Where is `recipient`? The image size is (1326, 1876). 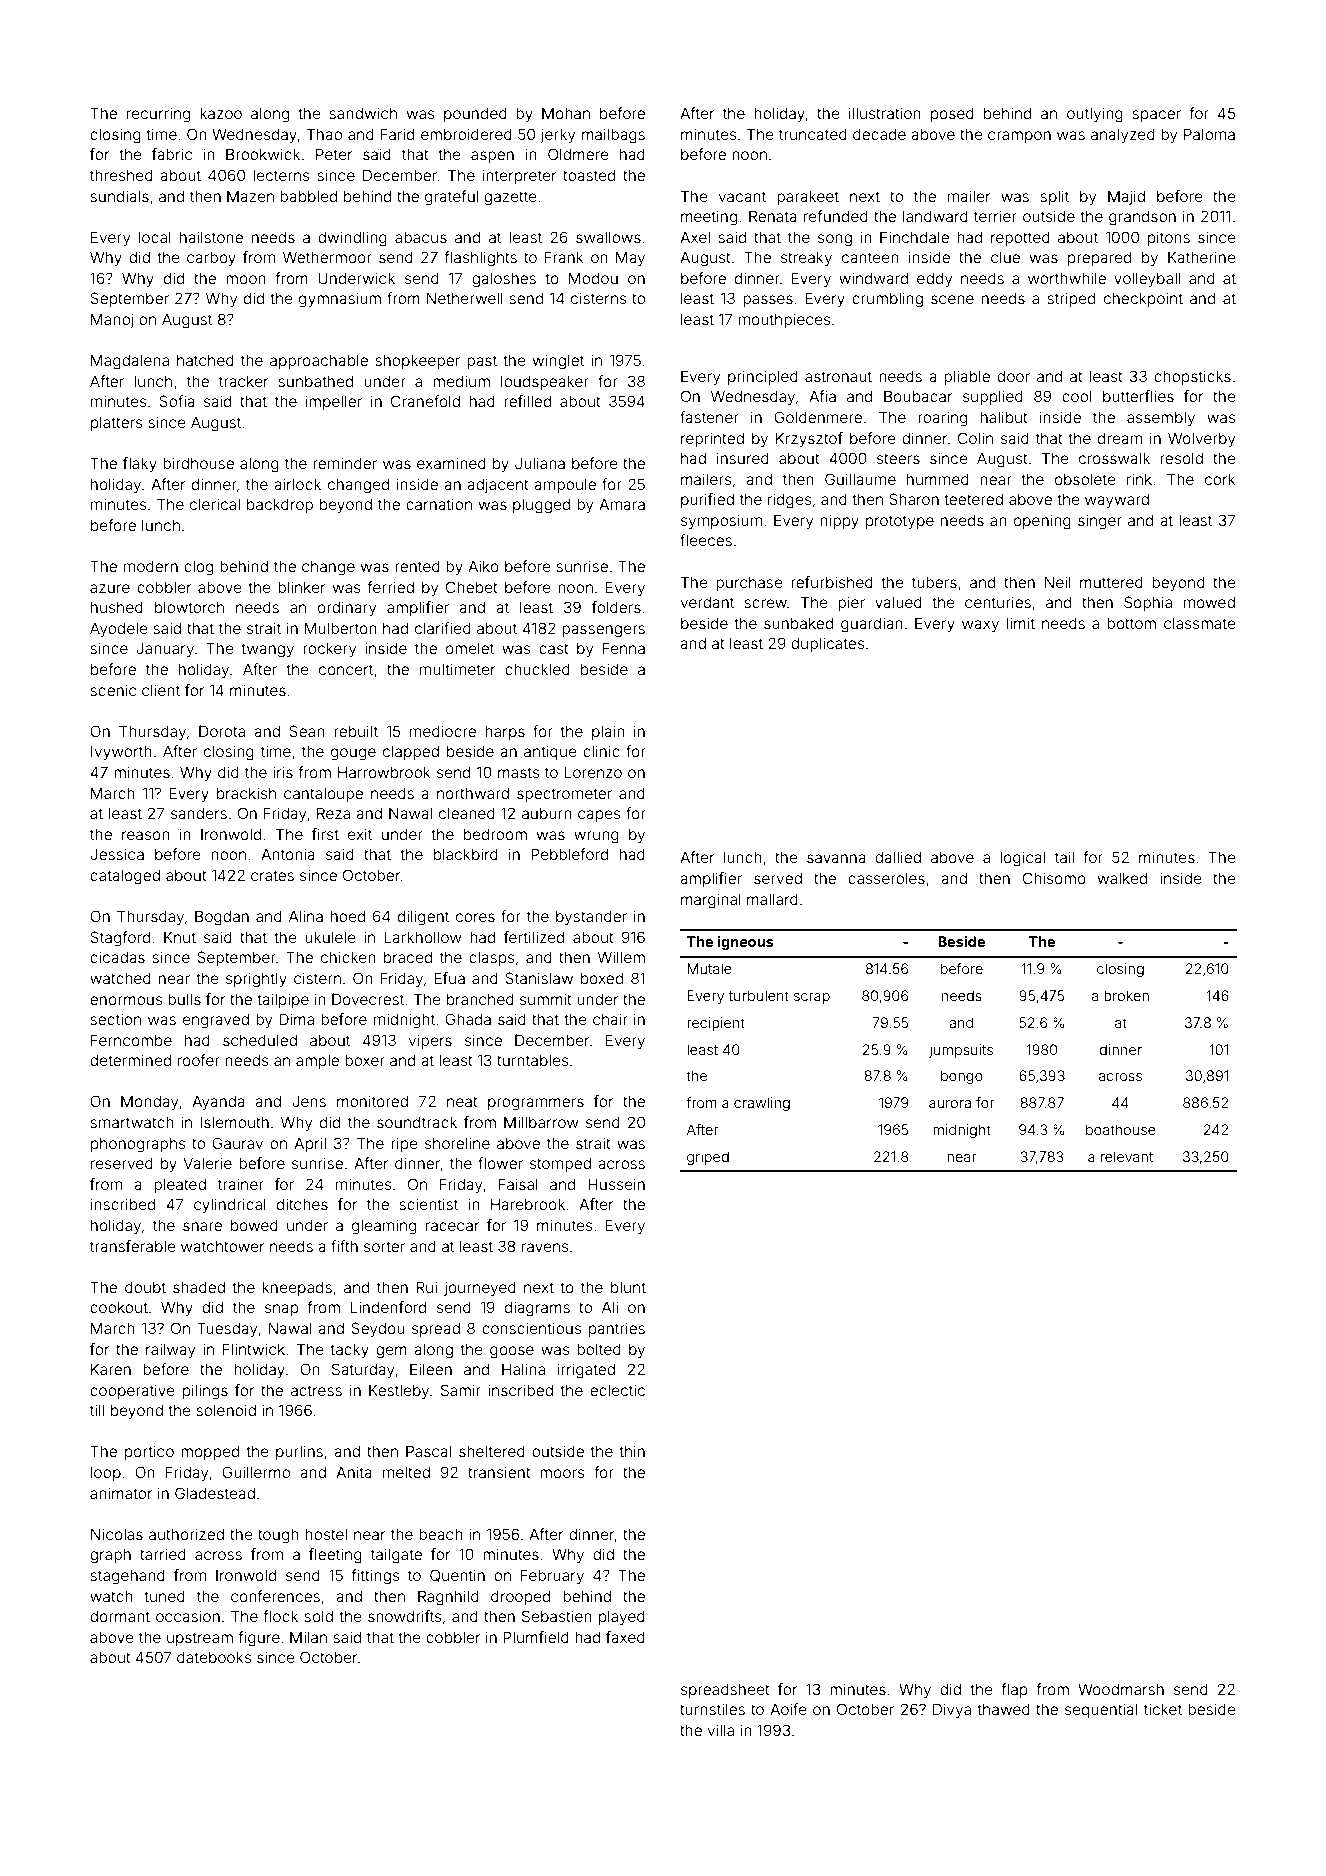
recipient is located at coordinates (716, 1024).
